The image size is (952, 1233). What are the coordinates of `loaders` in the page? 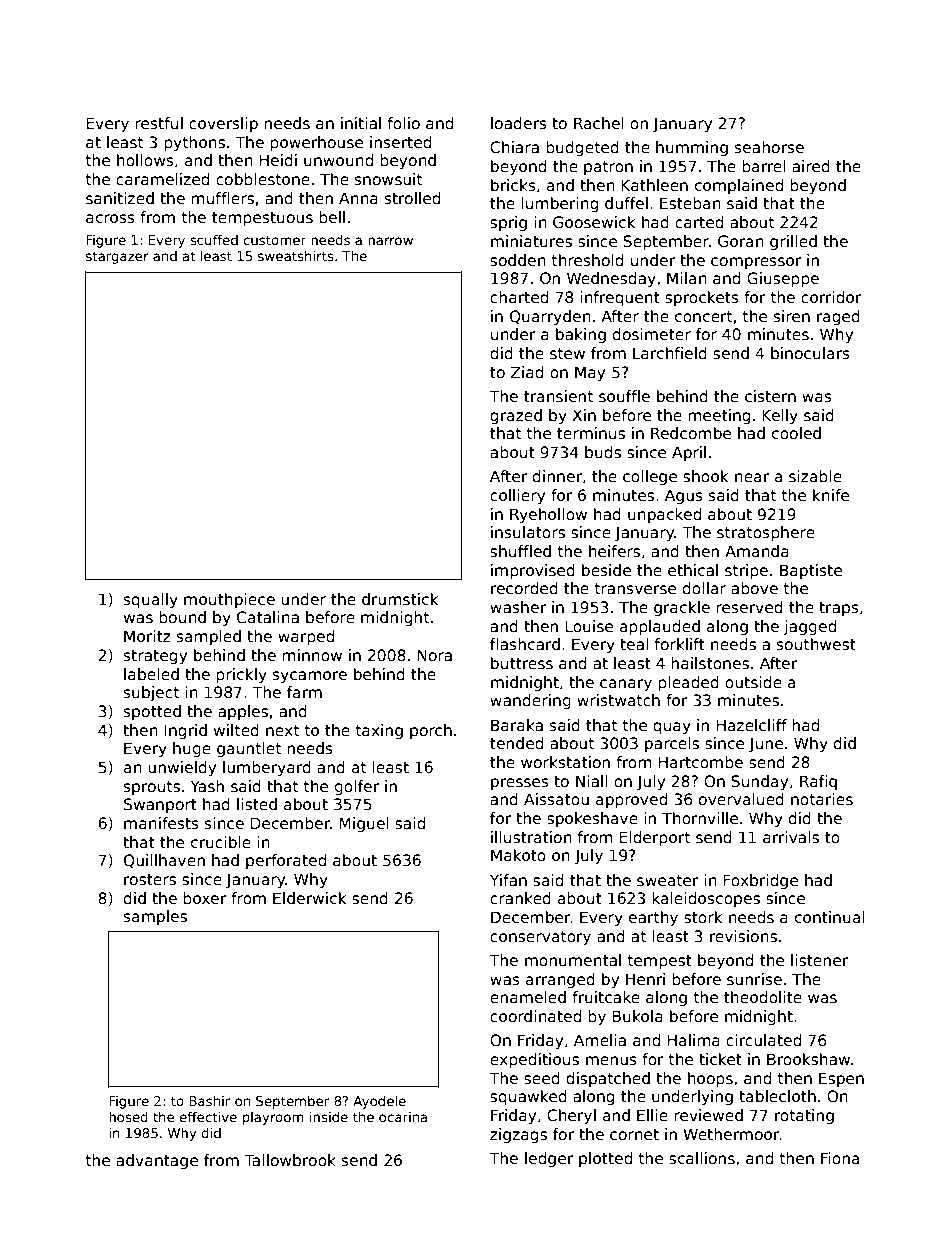 It's located at (519, 123).
